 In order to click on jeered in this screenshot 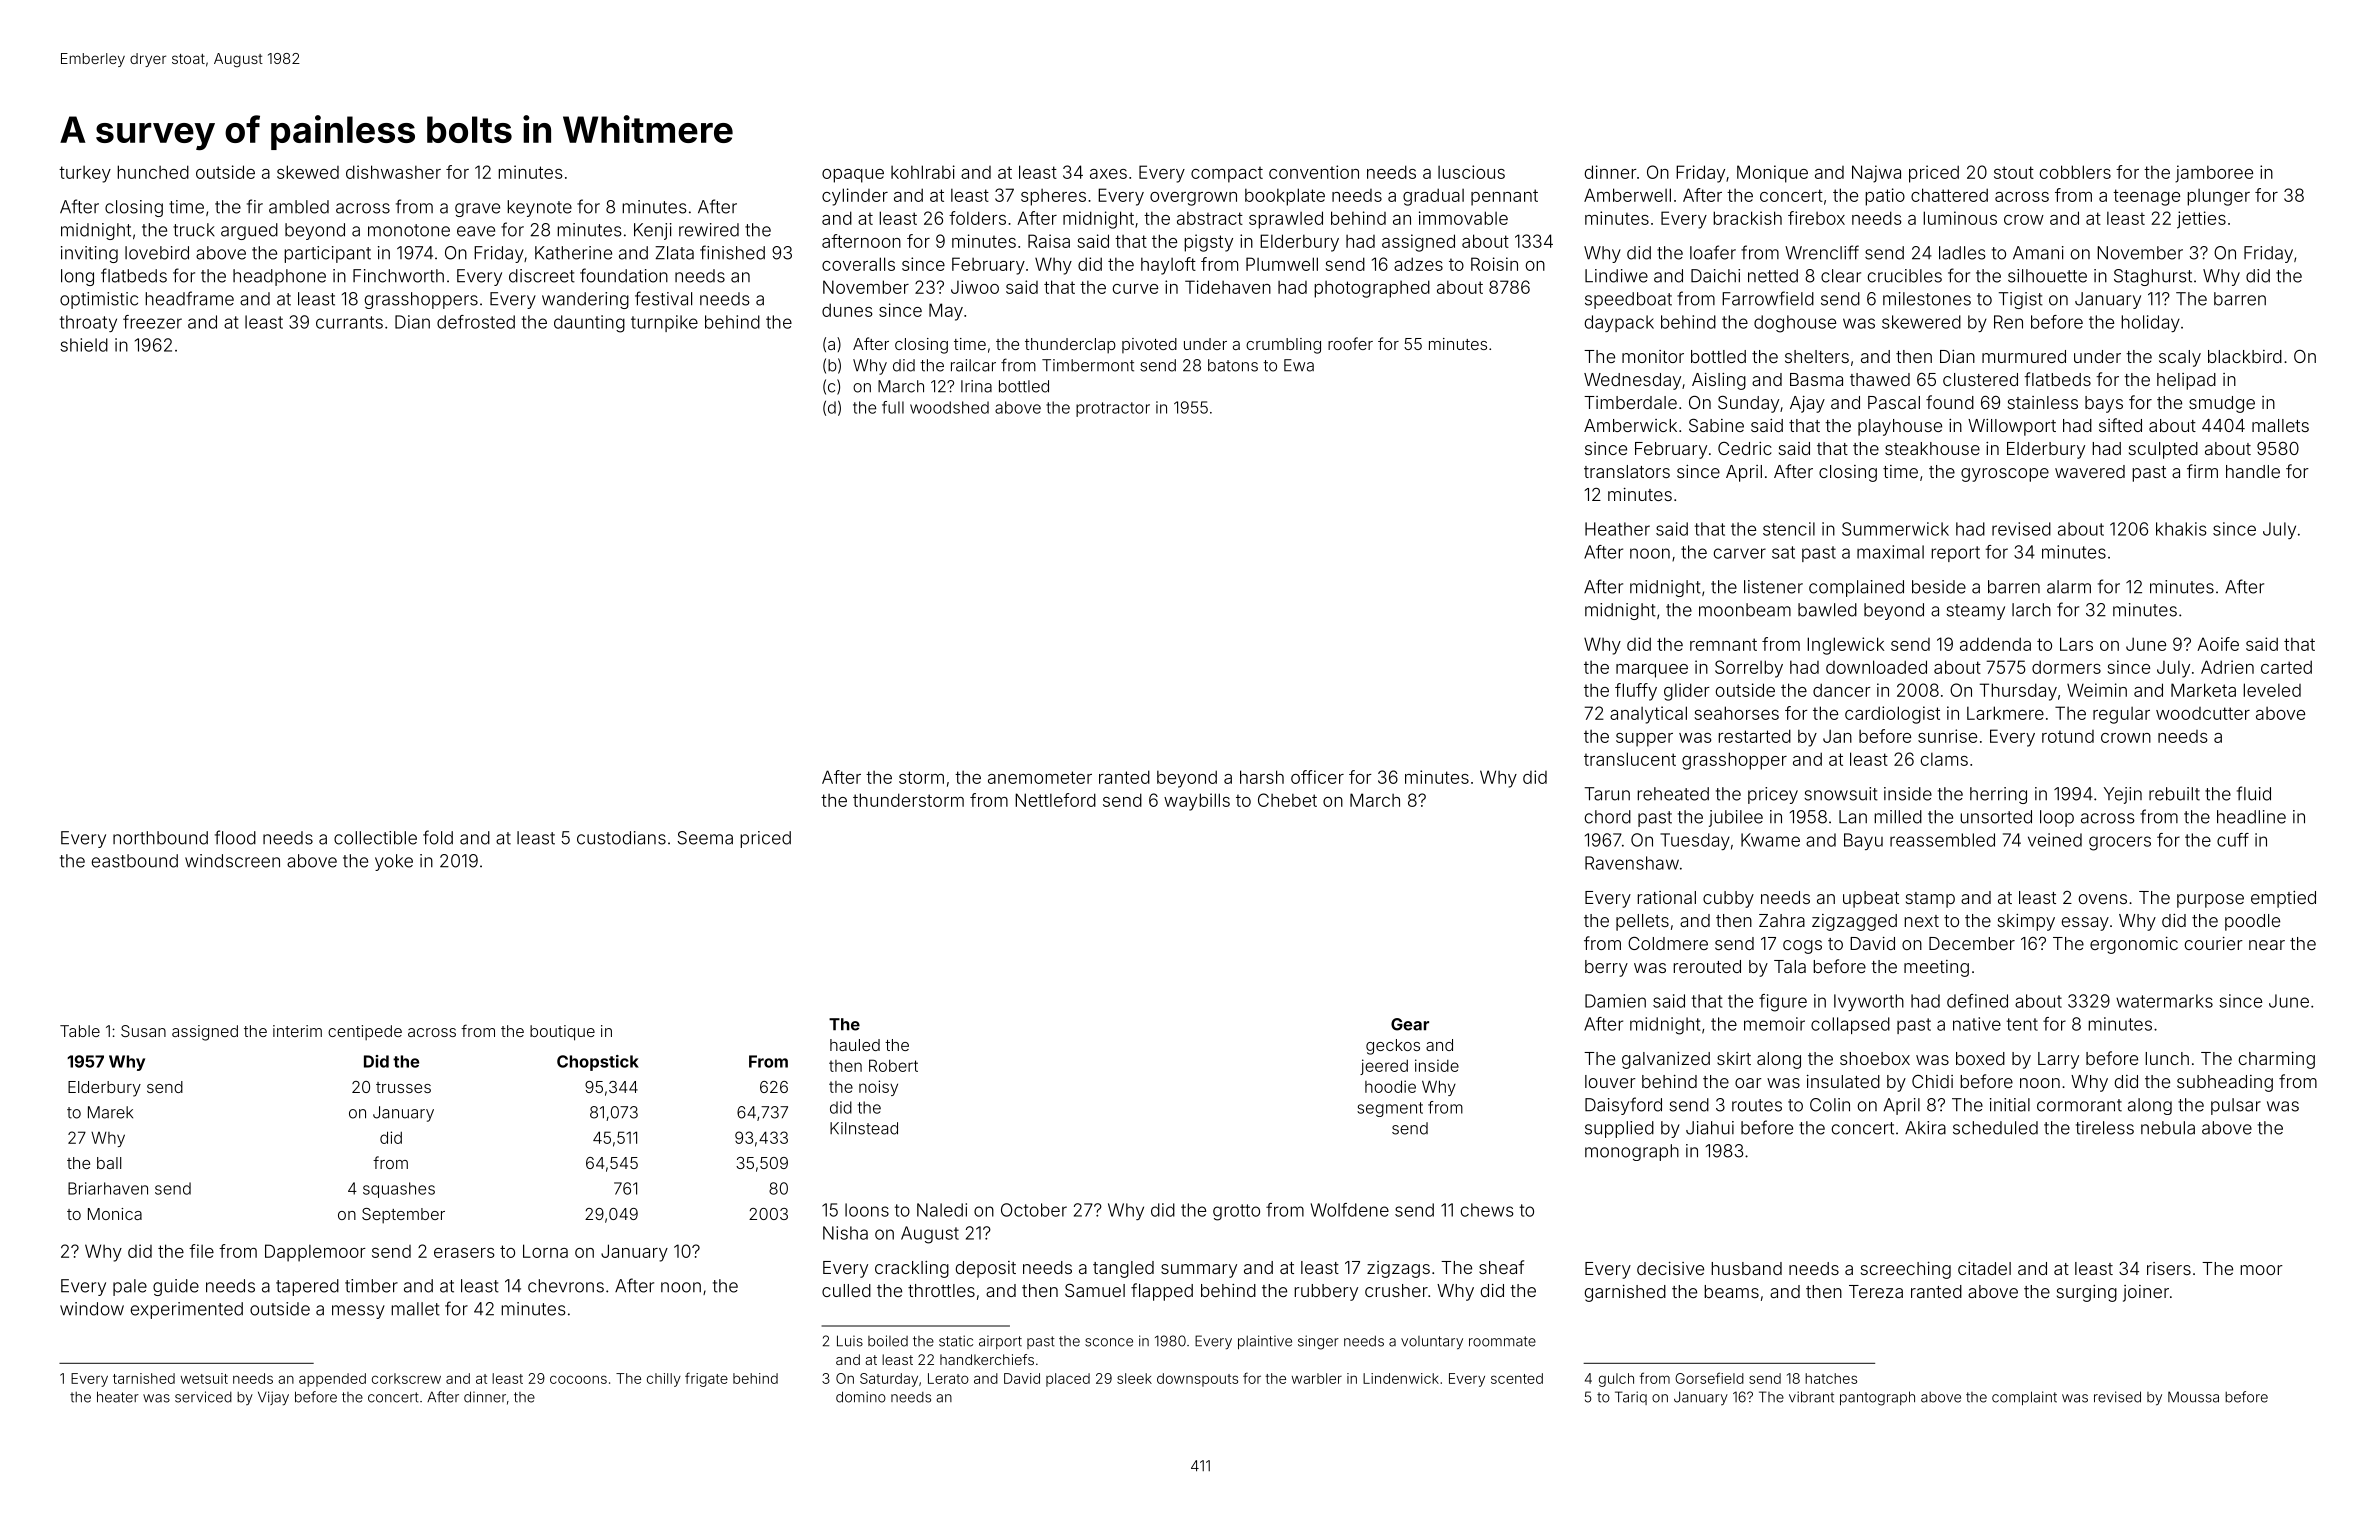, I will do `click(1384, 1067)`.
